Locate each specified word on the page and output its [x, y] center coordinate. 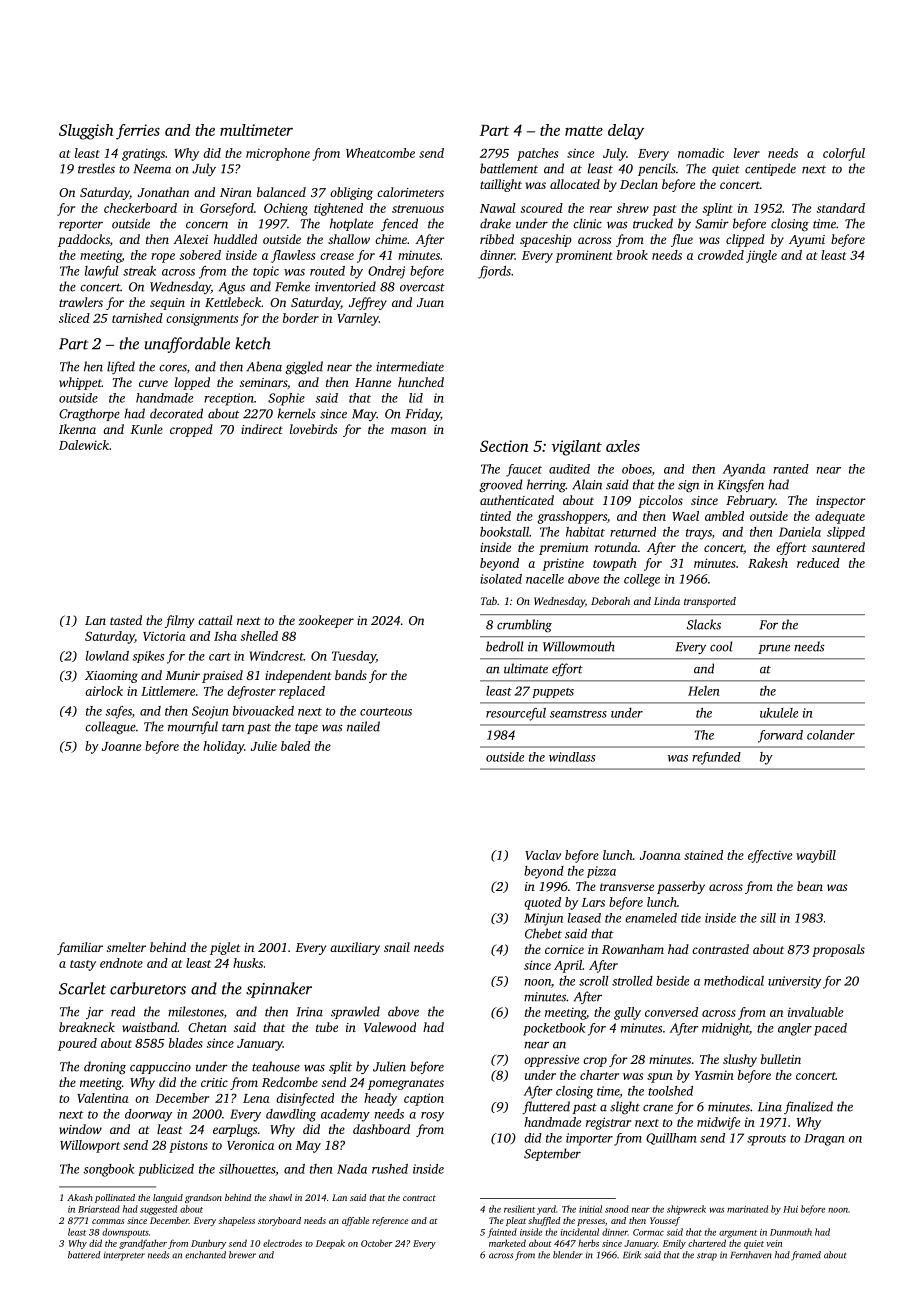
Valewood [390, 1027]
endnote [121, 963]
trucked [653, 223]
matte [584, 131]
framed [806, 1256]
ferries [138, 132]
